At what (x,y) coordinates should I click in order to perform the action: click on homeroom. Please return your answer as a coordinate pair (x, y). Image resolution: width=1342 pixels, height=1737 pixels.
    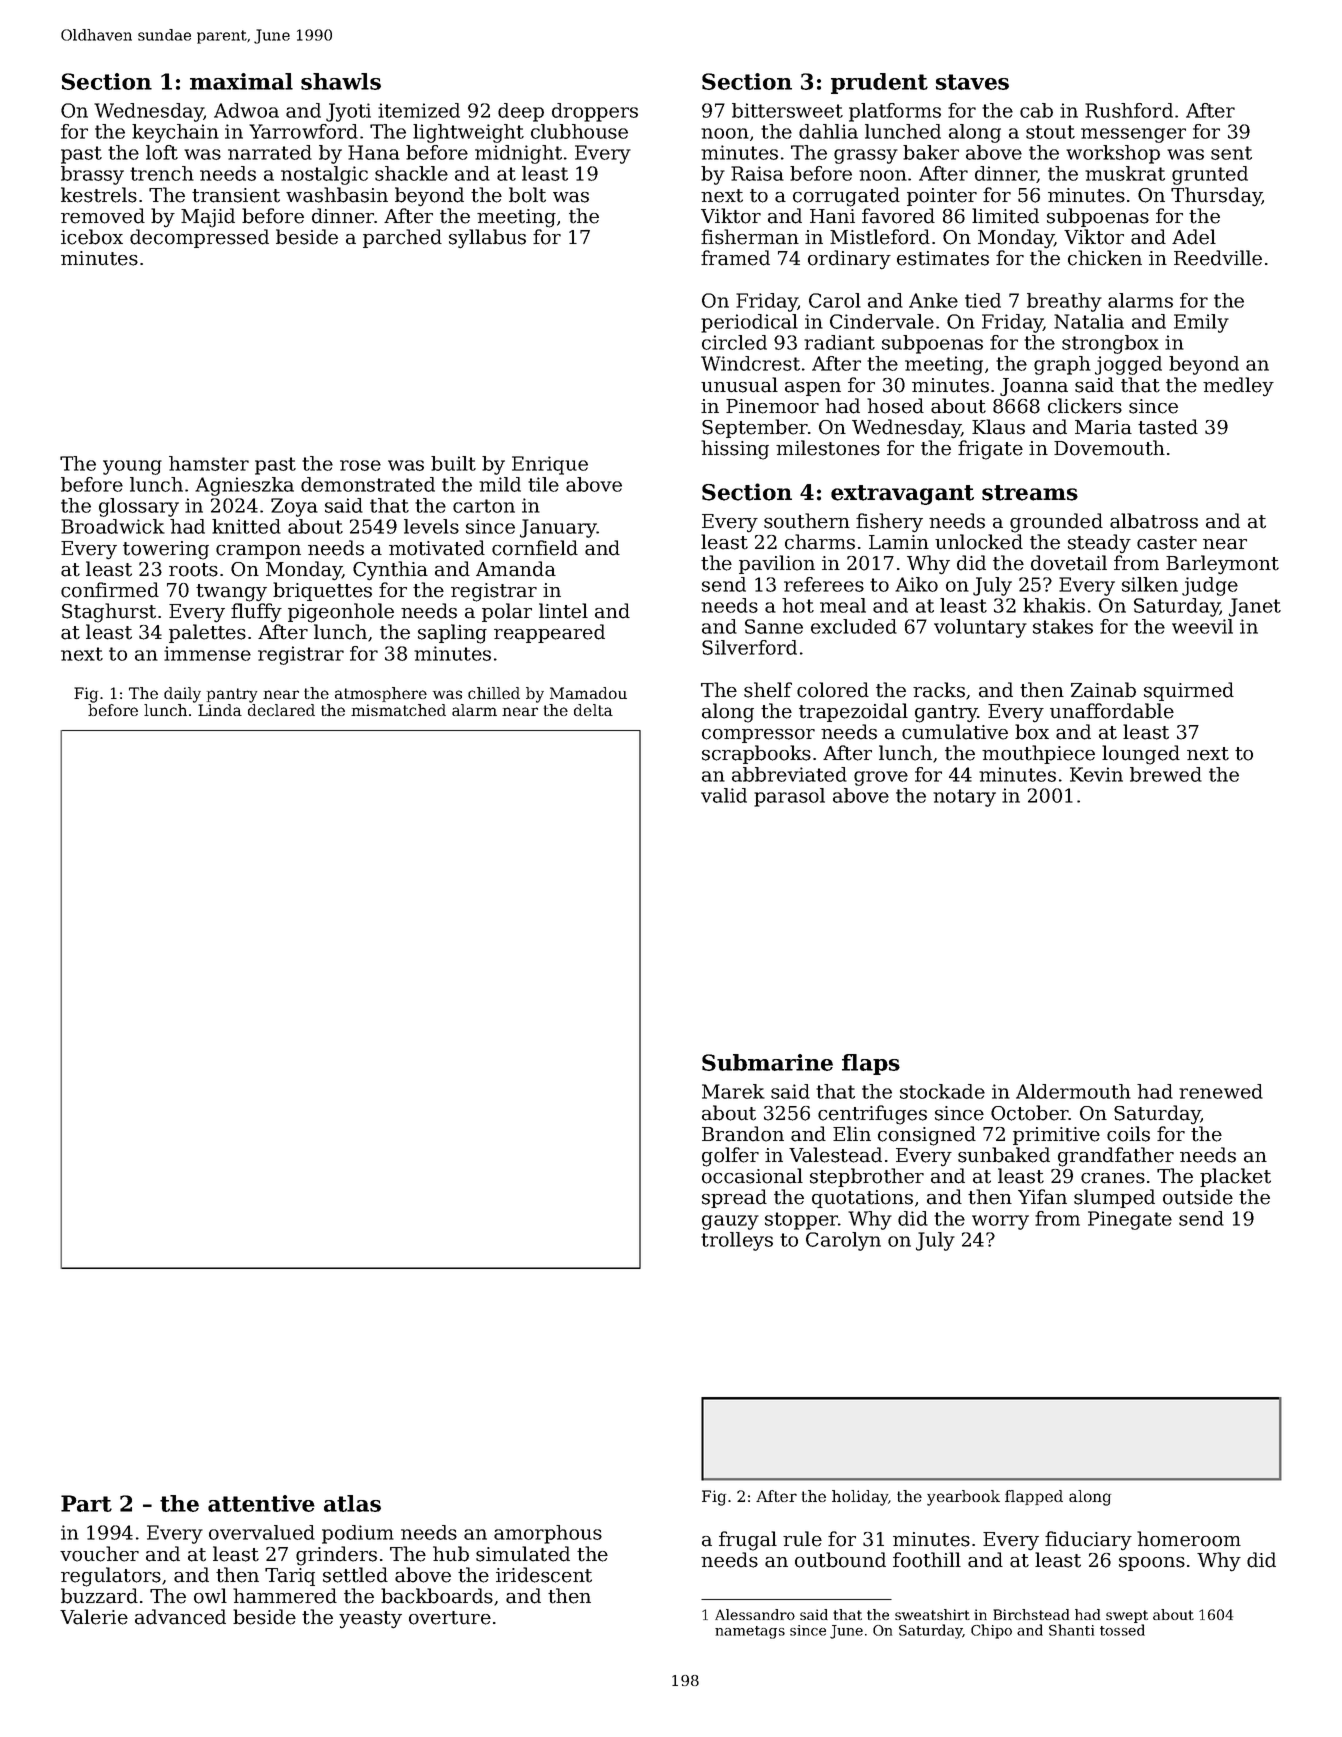
    Looking at the image, I should click on (1189, 1539).
